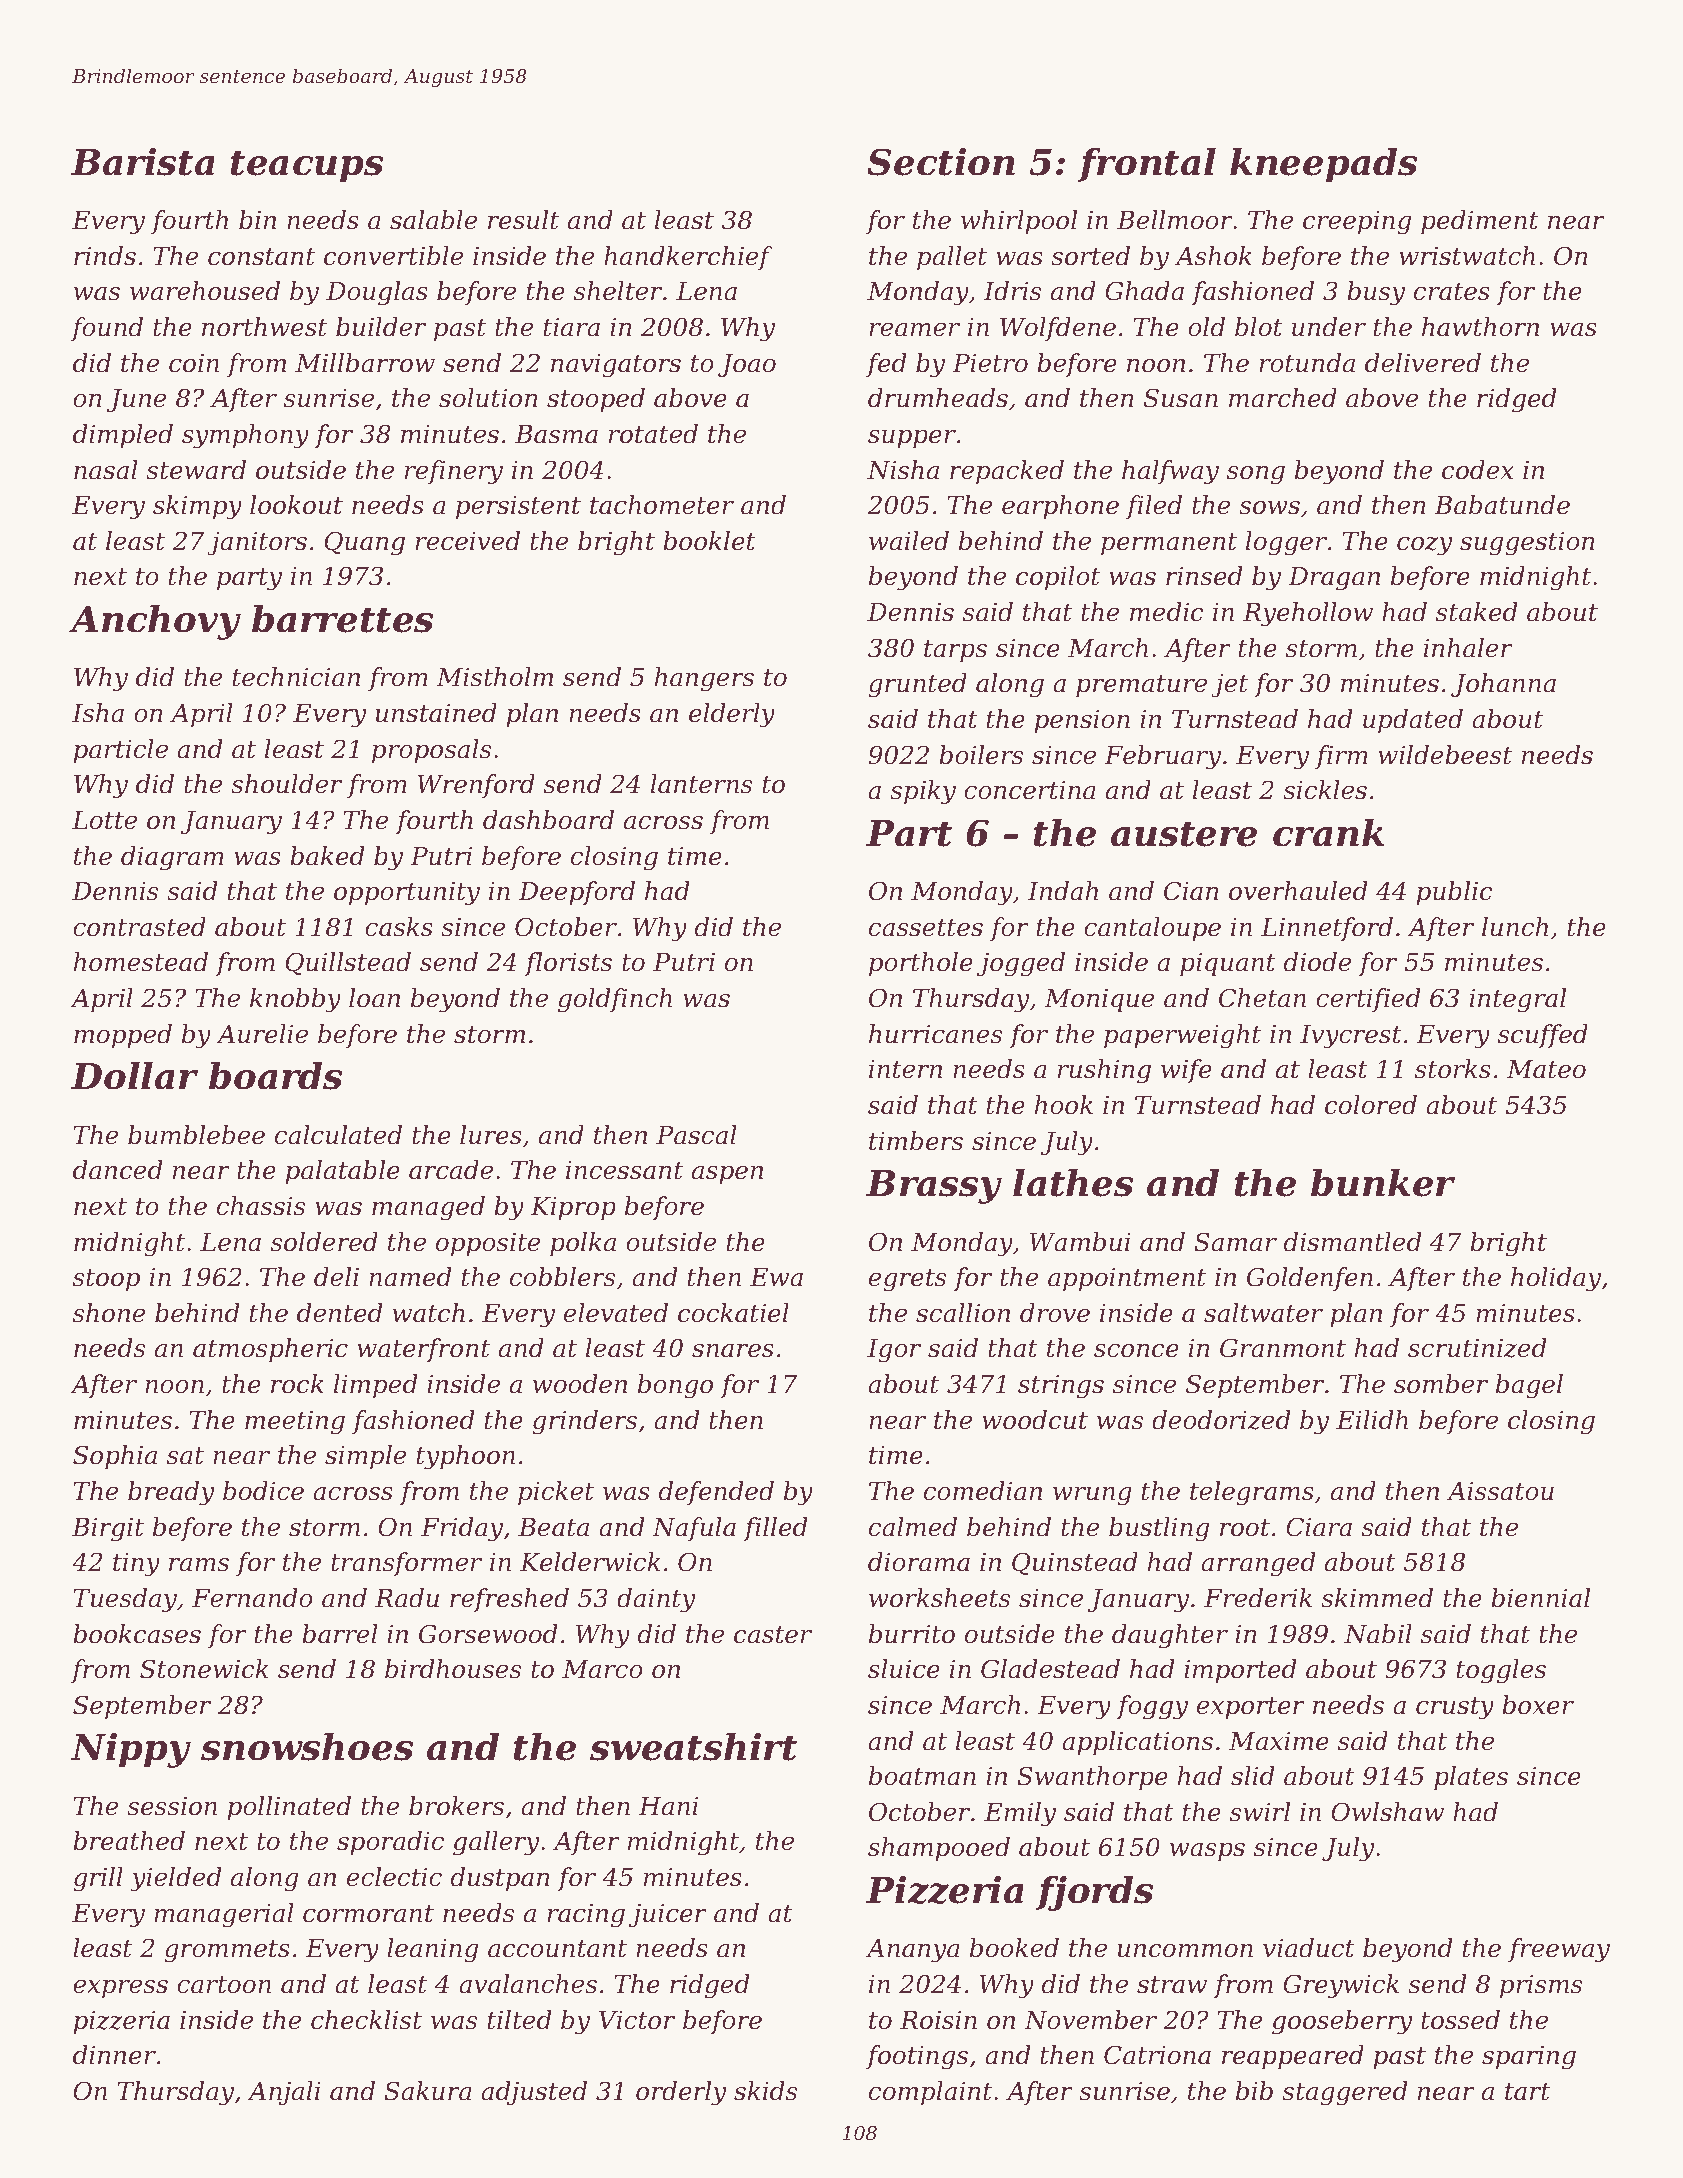 This image has height=2178, width=1683. What do you see at coordinates (637, 2020) in the image?
I see `Victor` at bounding box center [637, 2020].
